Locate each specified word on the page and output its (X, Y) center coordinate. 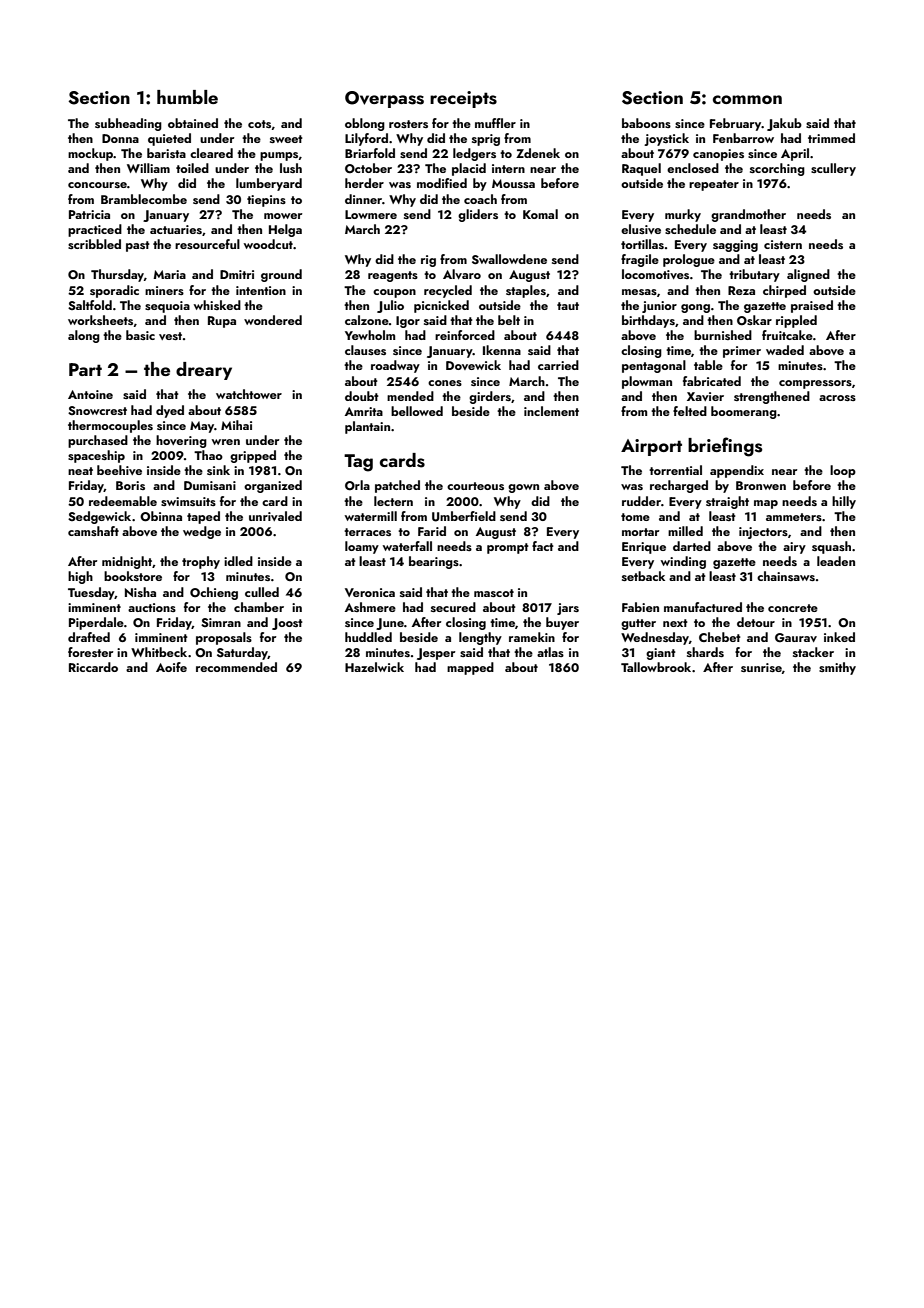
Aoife (171, 667)
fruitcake (787, 335)
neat (80, 471)
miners (164, 290)
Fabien (640, 607)
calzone (367, 320)
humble (187, 97)
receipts (463, 99)
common (747, 99)
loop (843, 471)
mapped (470, 668)
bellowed (417, 411)
